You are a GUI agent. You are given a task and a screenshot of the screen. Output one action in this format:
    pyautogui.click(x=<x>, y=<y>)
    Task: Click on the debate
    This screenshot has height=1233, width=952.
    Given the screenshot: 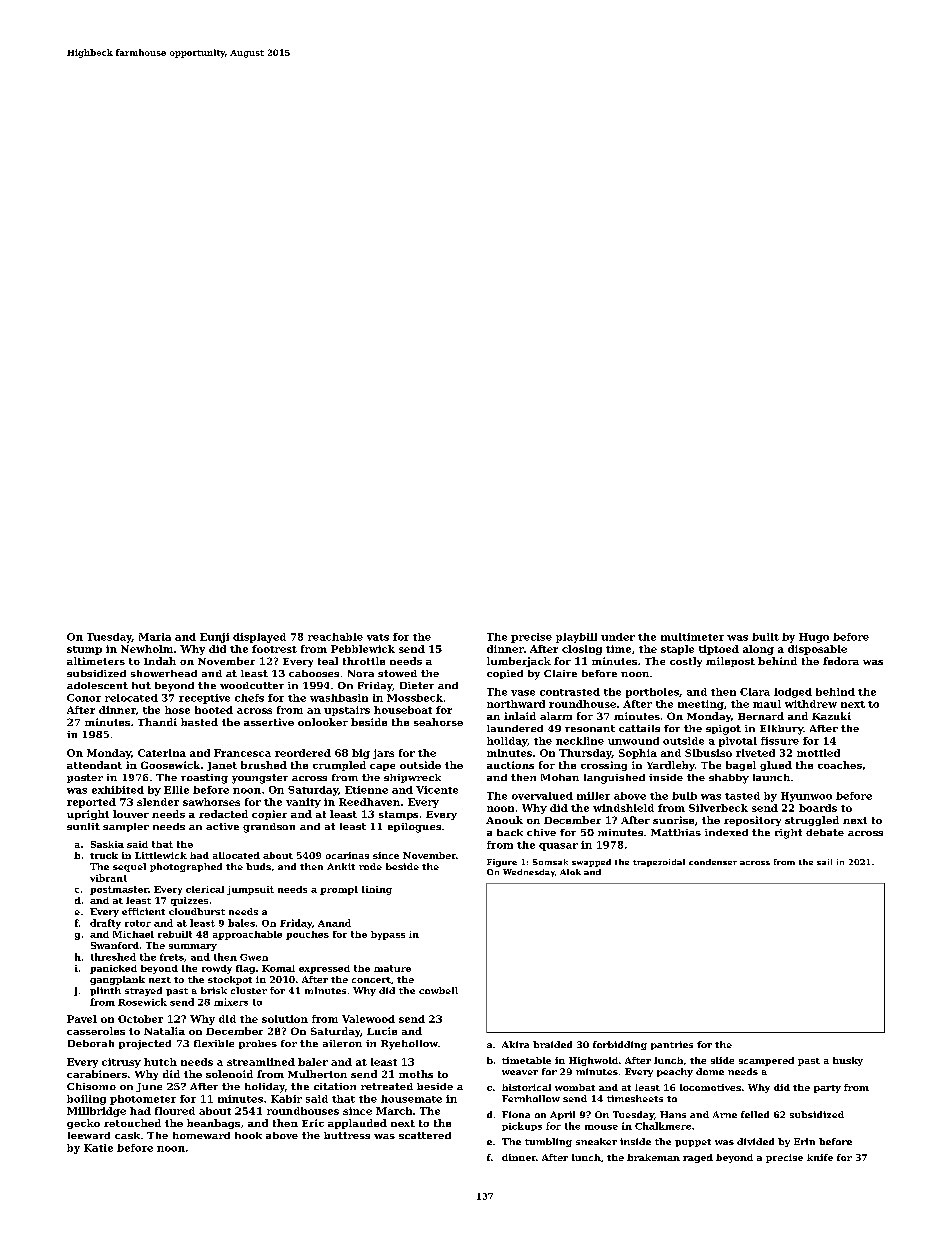 What is the action you would take?
    pyautogui.click(x=825, y=832)
